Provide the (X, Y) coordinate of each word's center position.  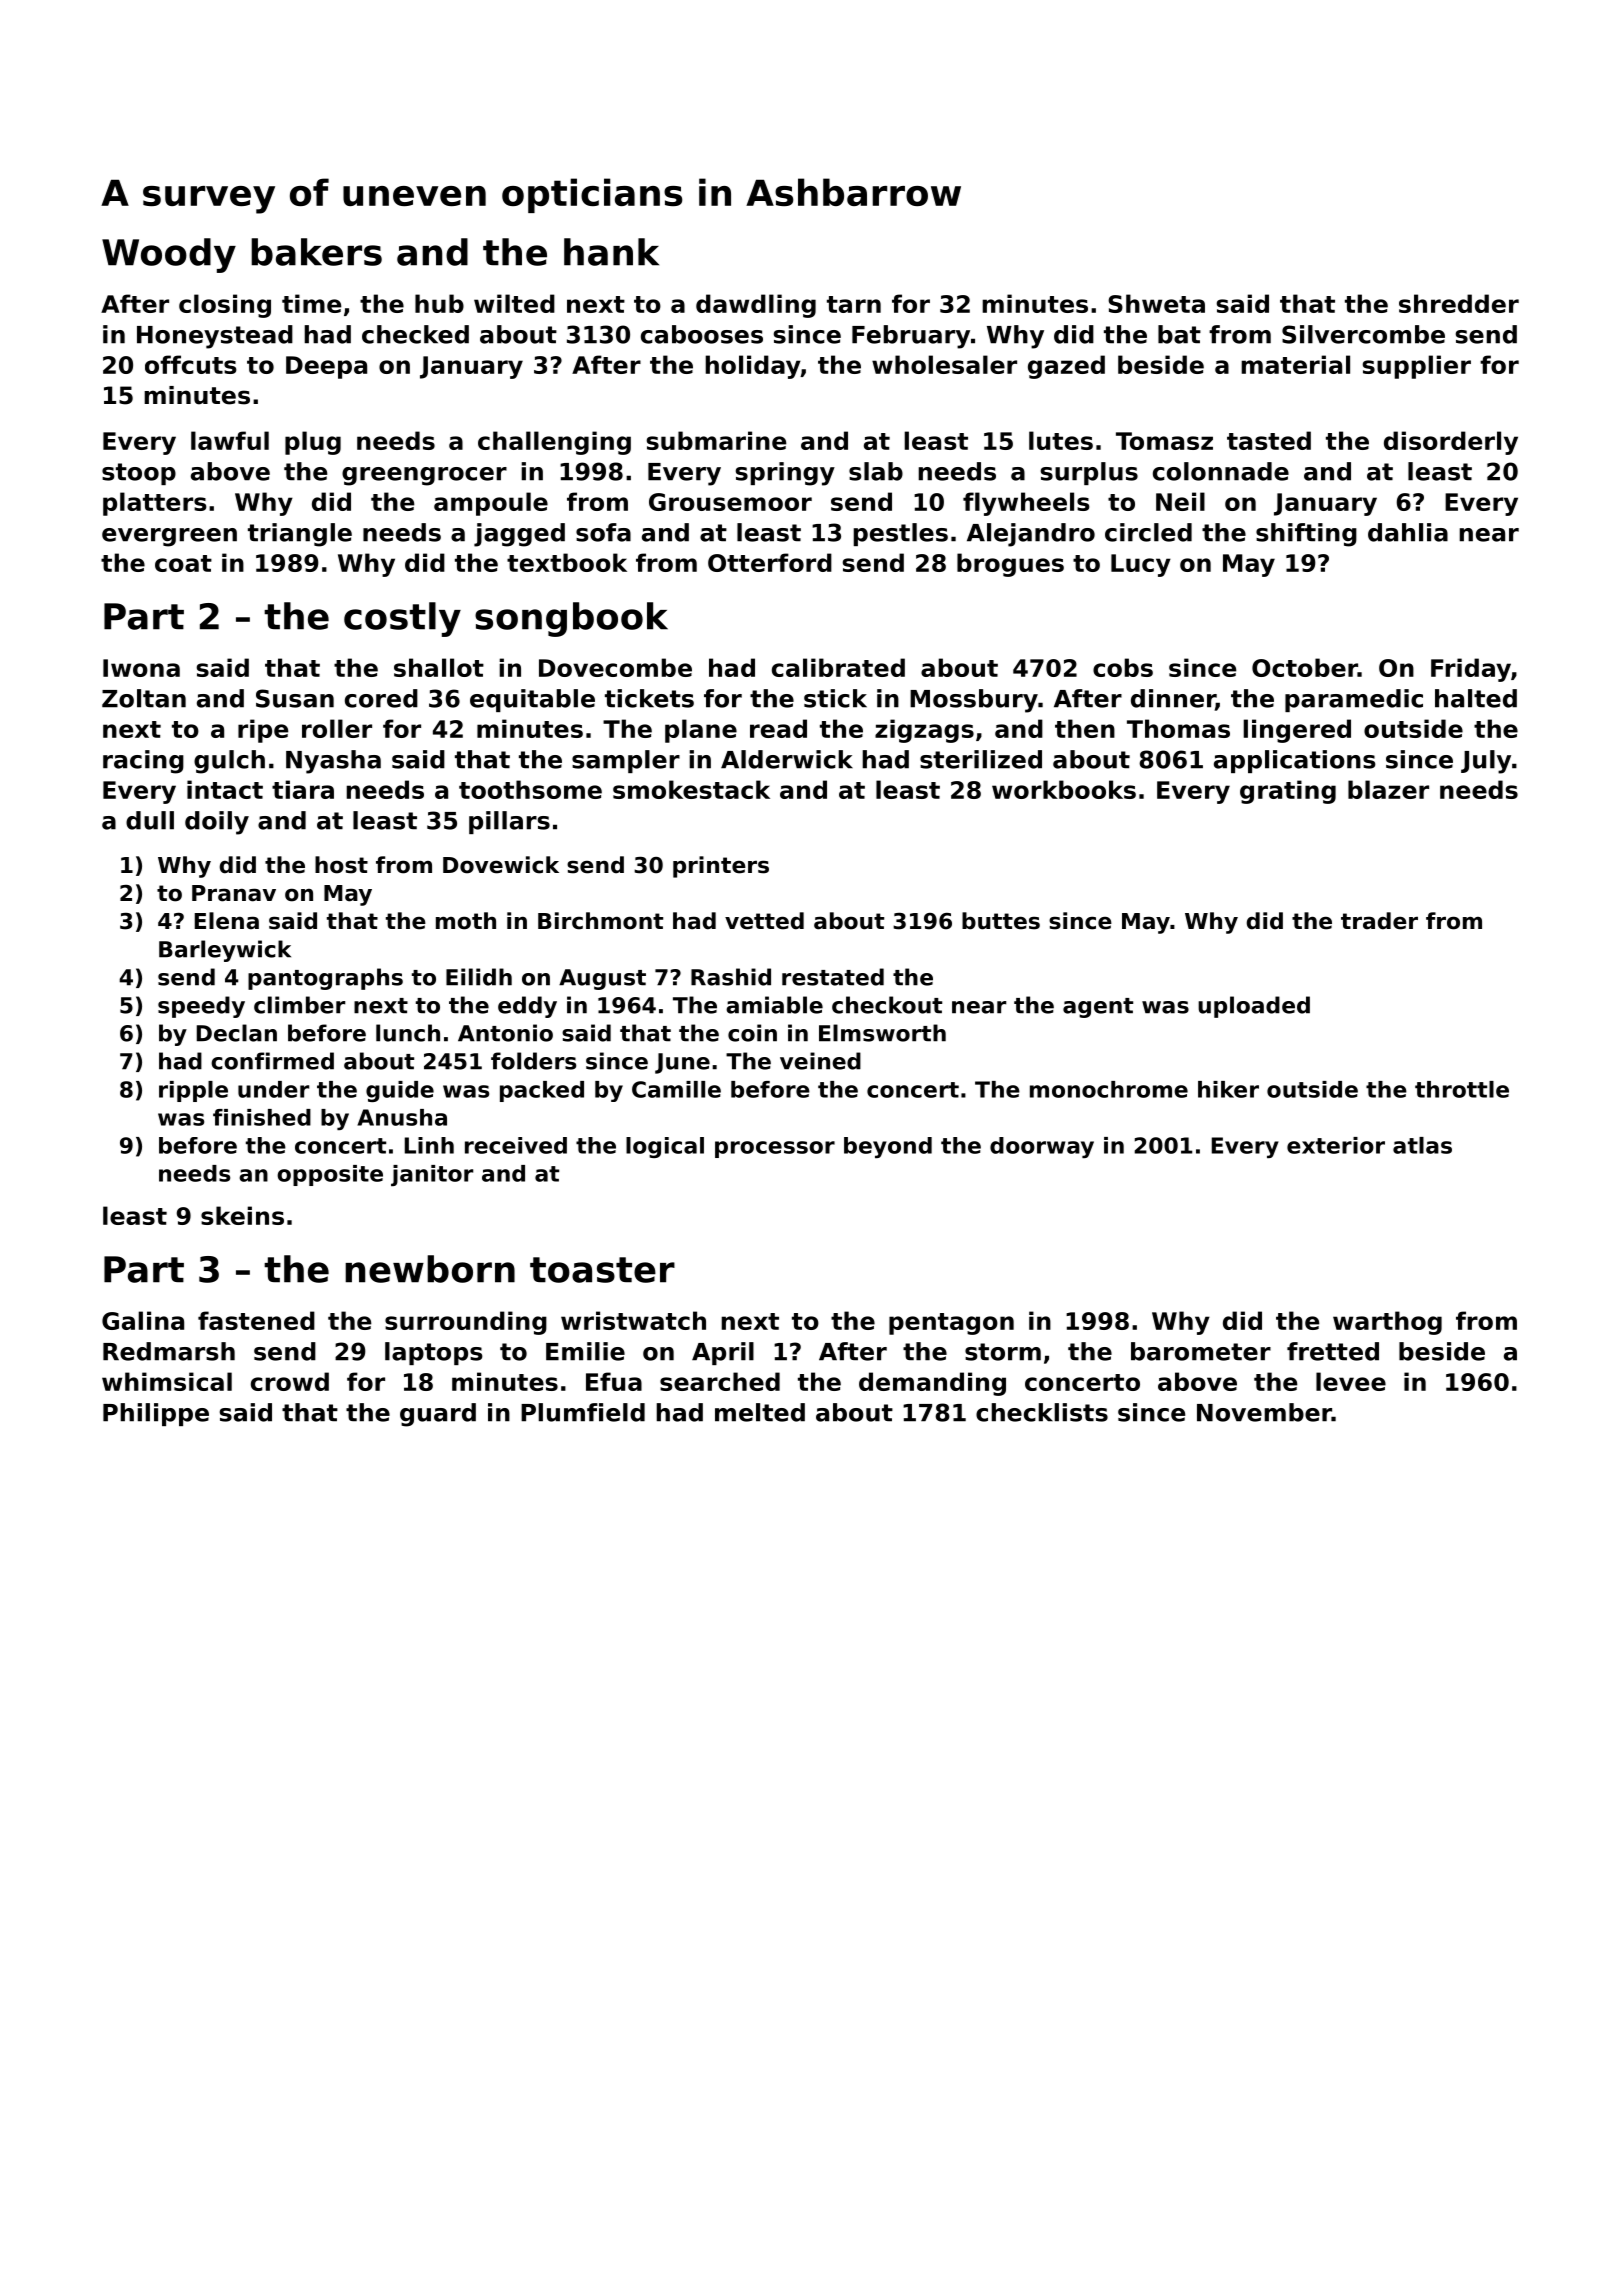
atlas (1422, 1145)
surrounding (466, 1323)
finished (262, 1117)
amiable (774, 1005)
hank (611, 252)
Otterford (770, 562)
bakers (316, 252)
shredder (1459, 303)
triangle (300, 535)
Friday (1471, 670)
